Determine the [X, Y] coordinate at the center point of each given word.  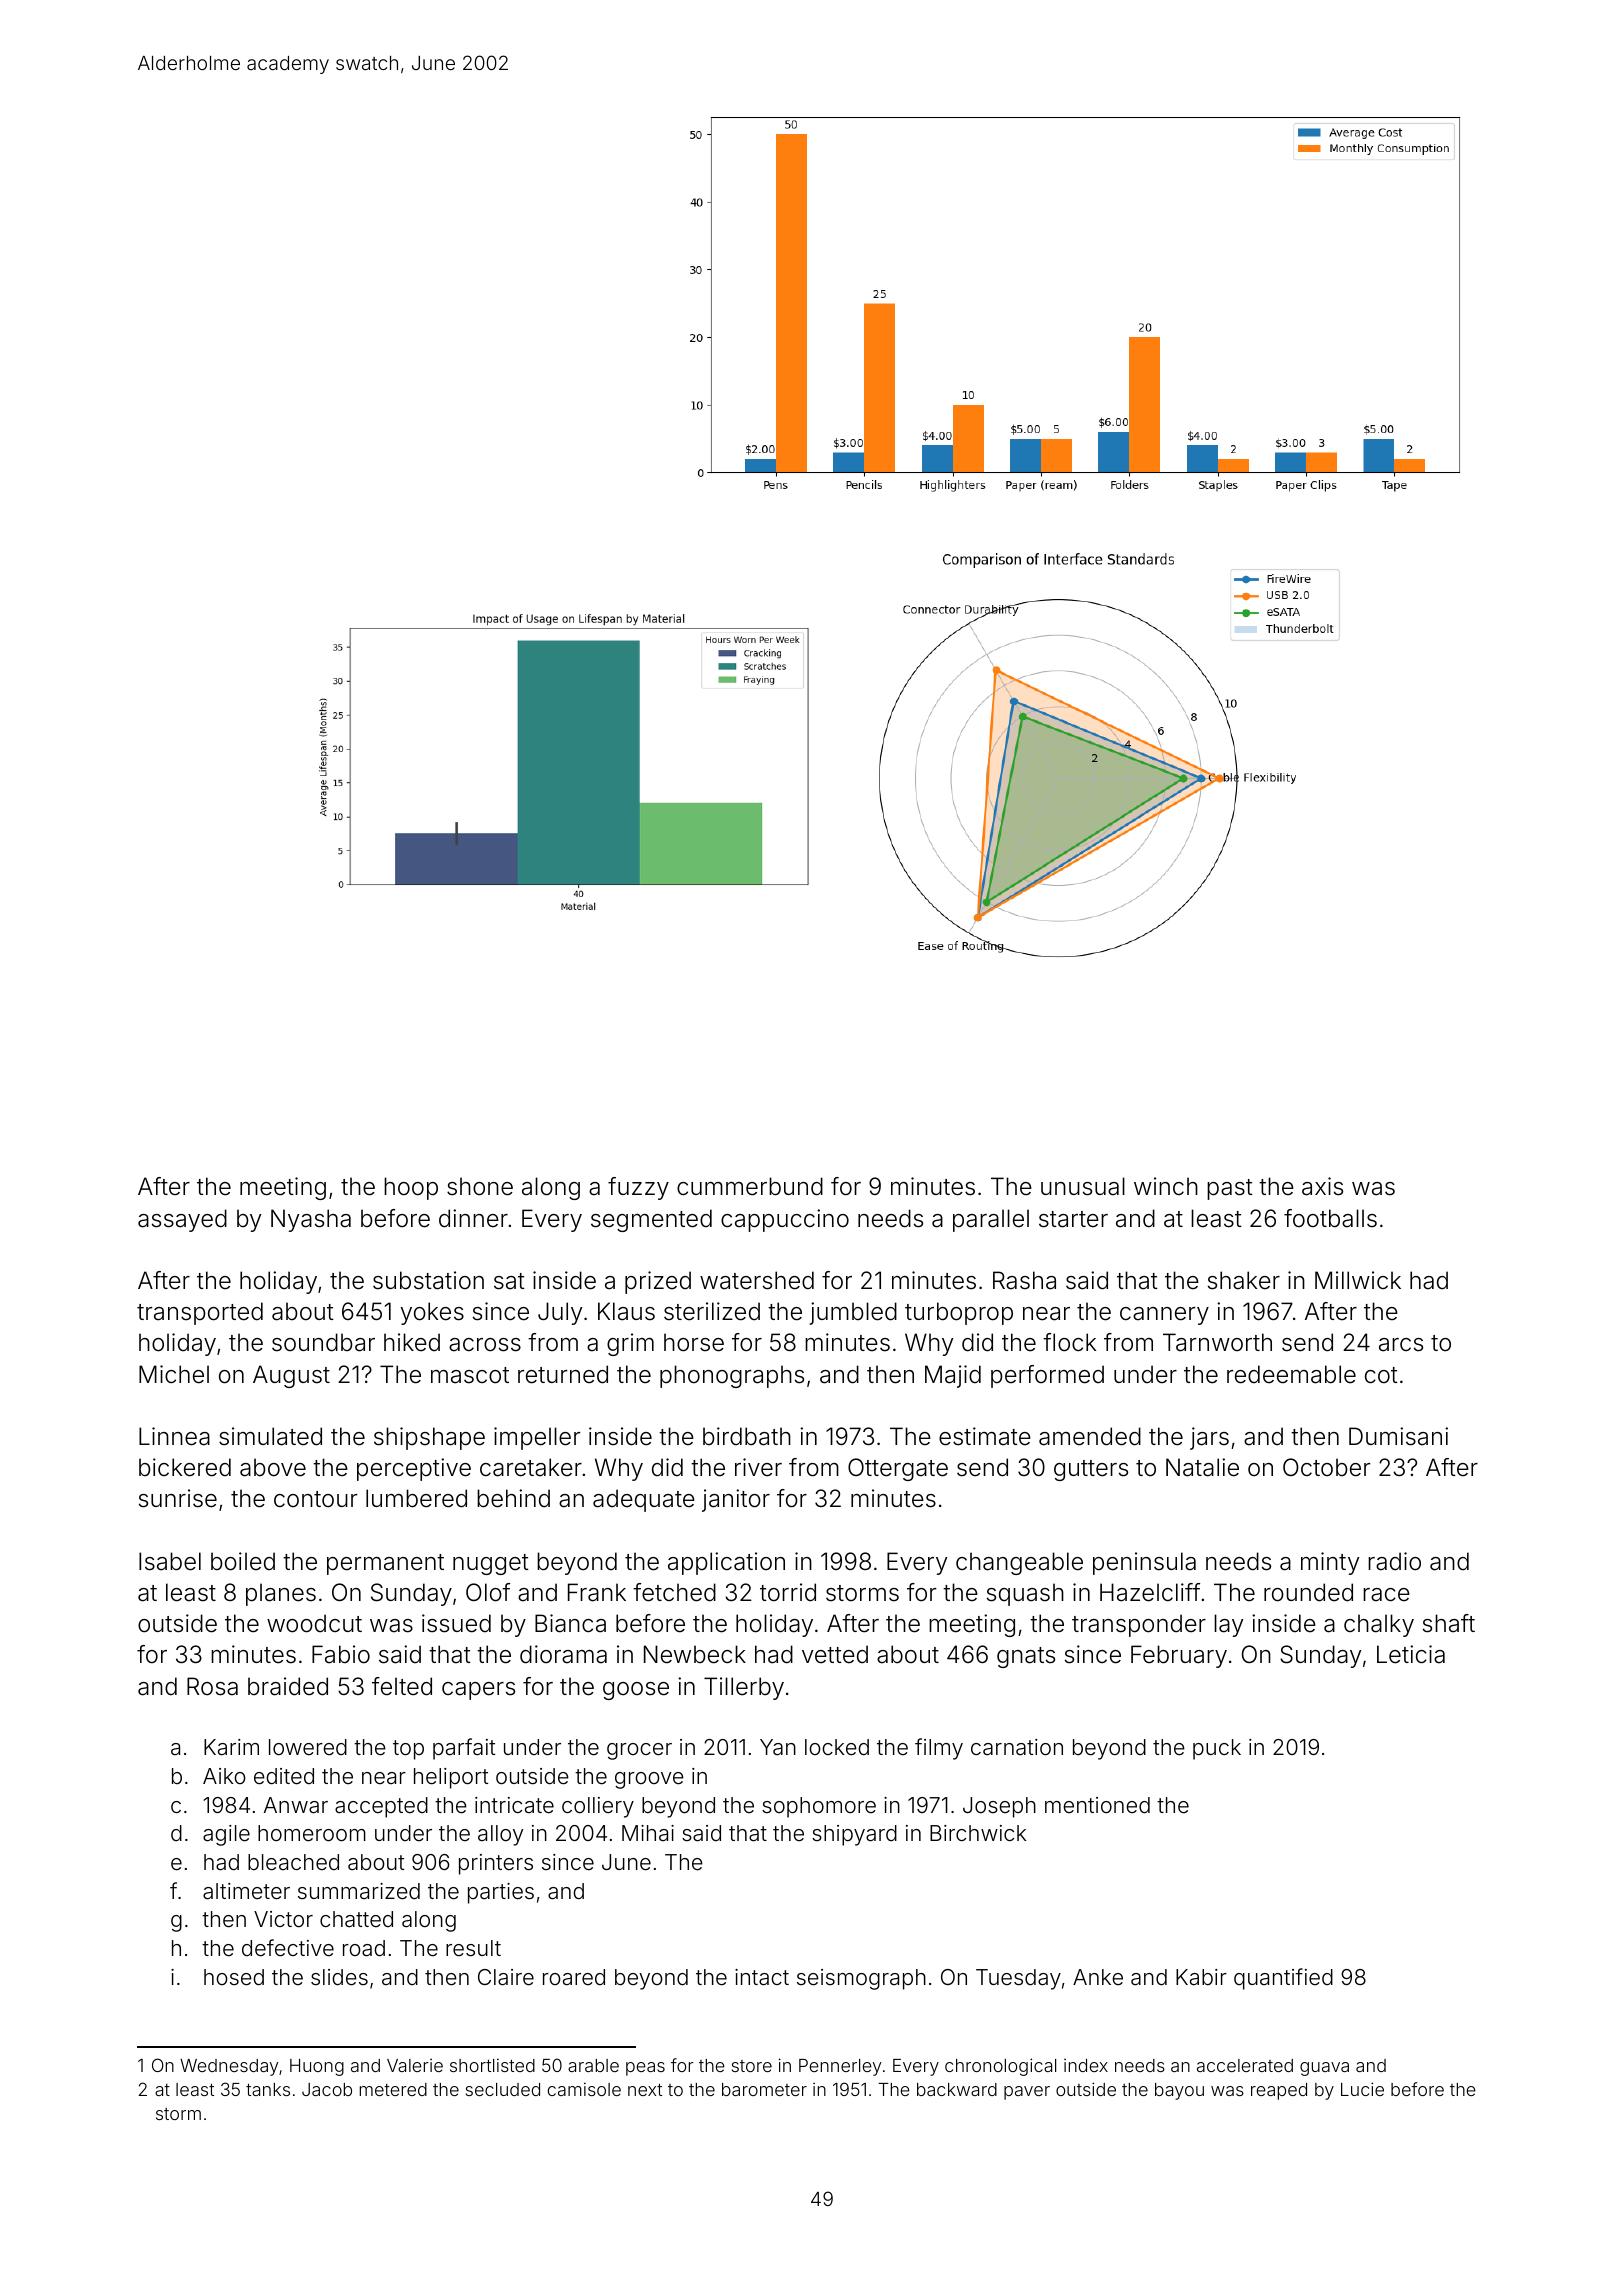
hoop [411, 1188]
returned [563, 1374]
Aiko [224, 1776]
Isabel [170, 1561]
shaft [1449, 1623]
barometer [764, 2089]
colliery [598, 1807]
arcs [1401, 1345]
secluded [503, 2089]
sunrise [178, 1498]
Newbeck [695, 1654]
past [1230, 1189]
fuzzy [638, 1188]
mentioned [1097, 1805]
